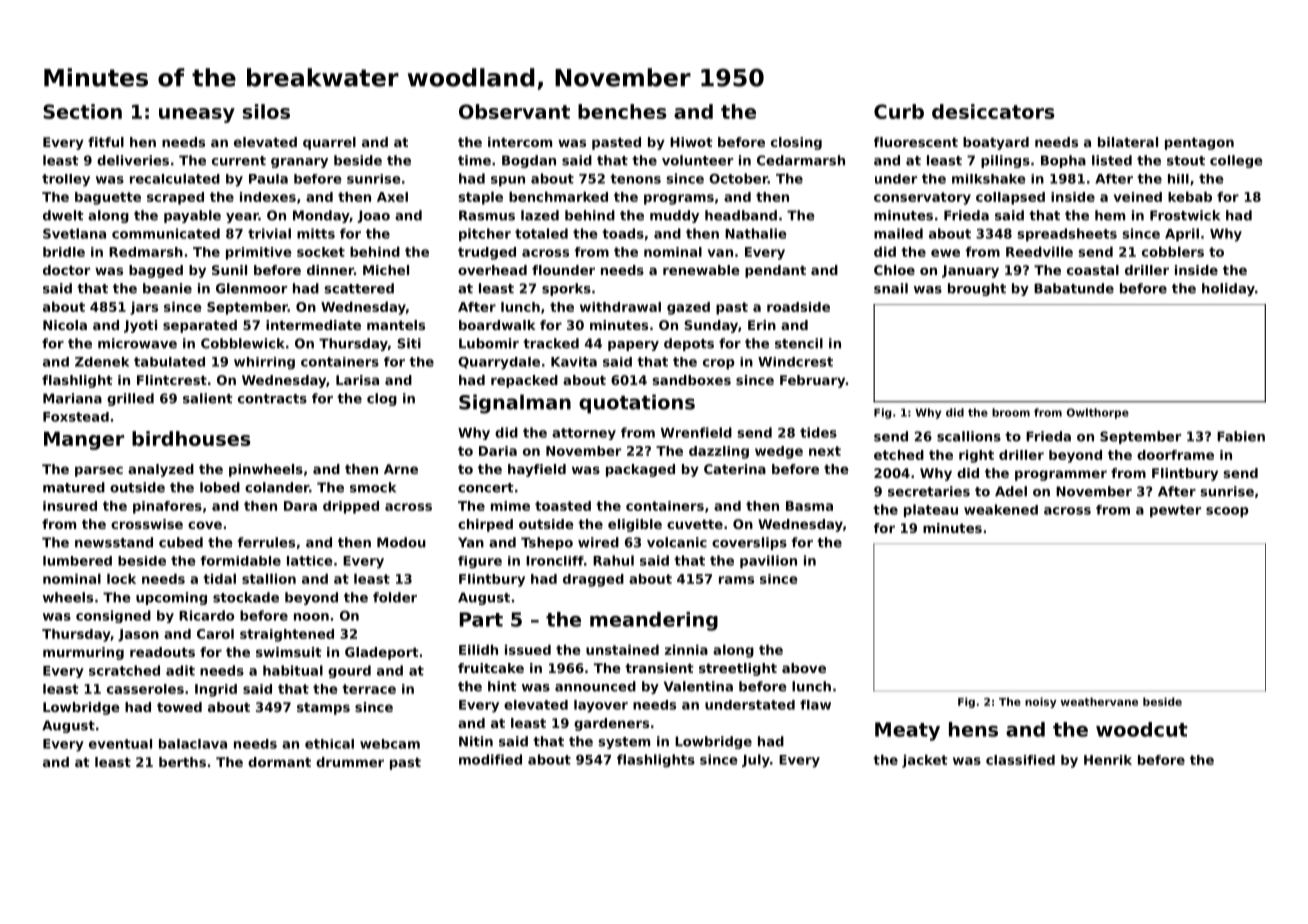 The height and width of the screenshot is (924, 1308). I want to click on dragged, so click(593, 580).
